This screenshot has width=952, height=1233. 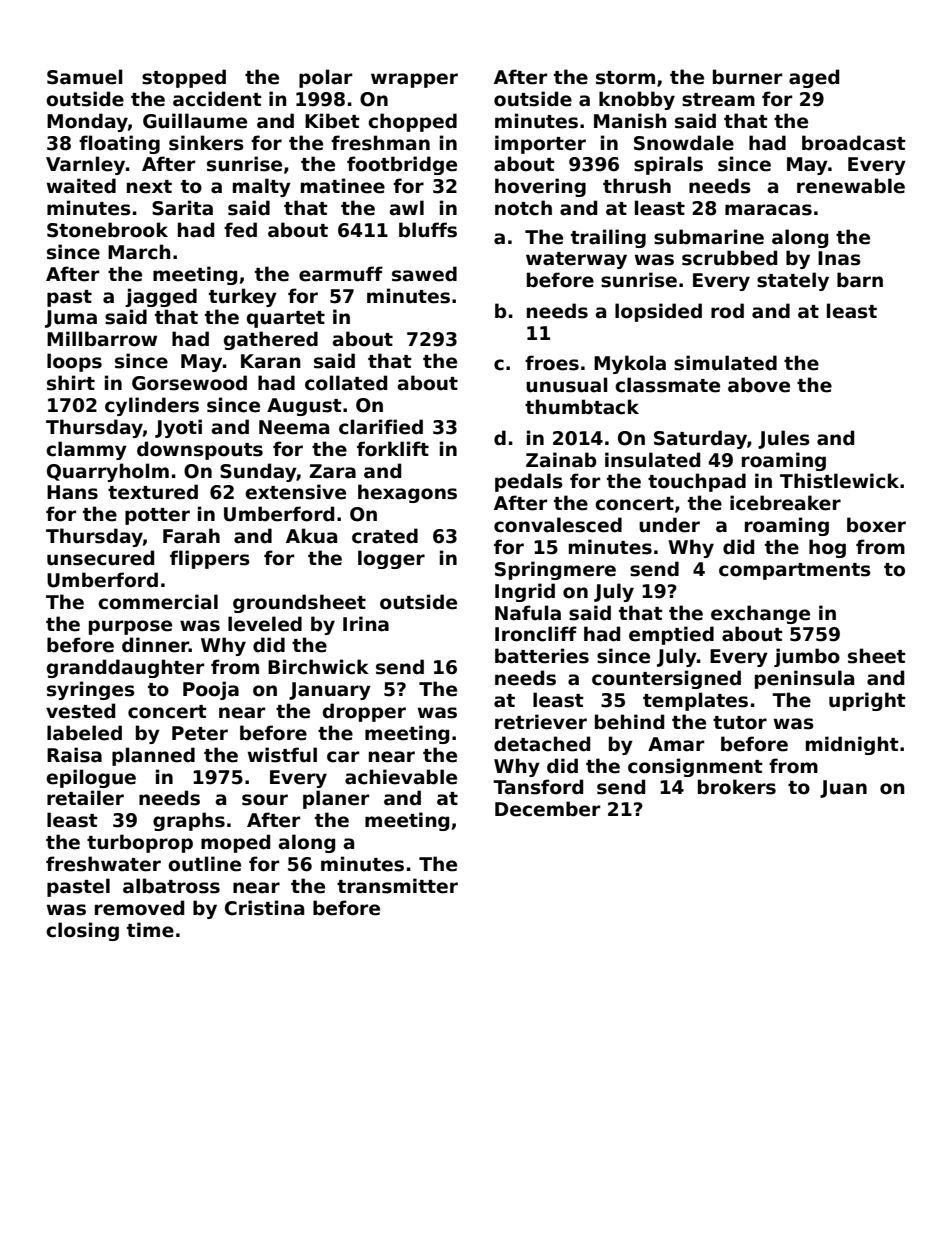 What do you see at coordinates (412, 122) in the screenshot?
I see `chopped` at bounding box center [412, 122].
